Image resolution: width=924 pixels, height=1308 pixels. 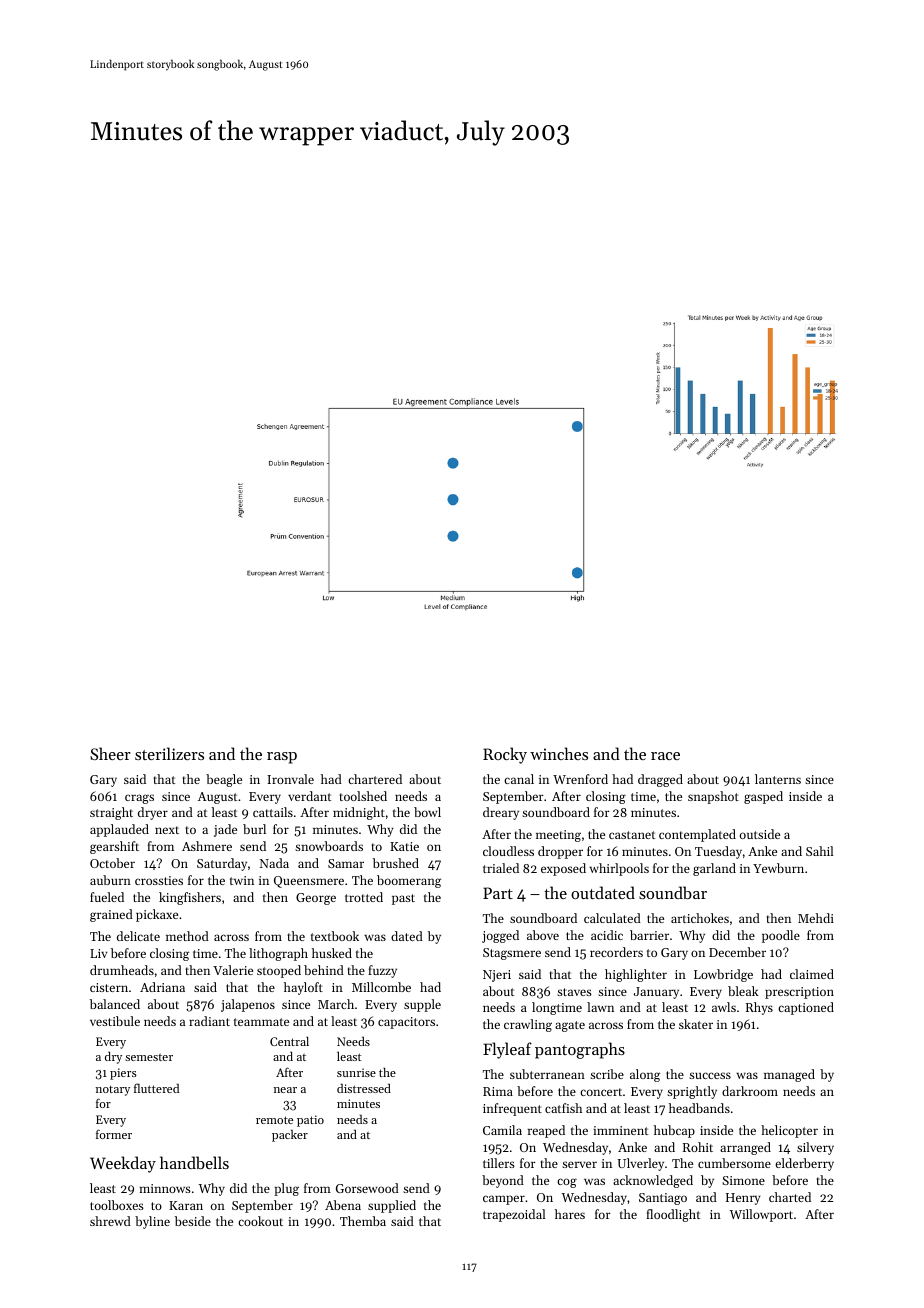 What do you see at coordinates (812, 974) in the document?
I see `claimed` at bounding box center [812, 974].
